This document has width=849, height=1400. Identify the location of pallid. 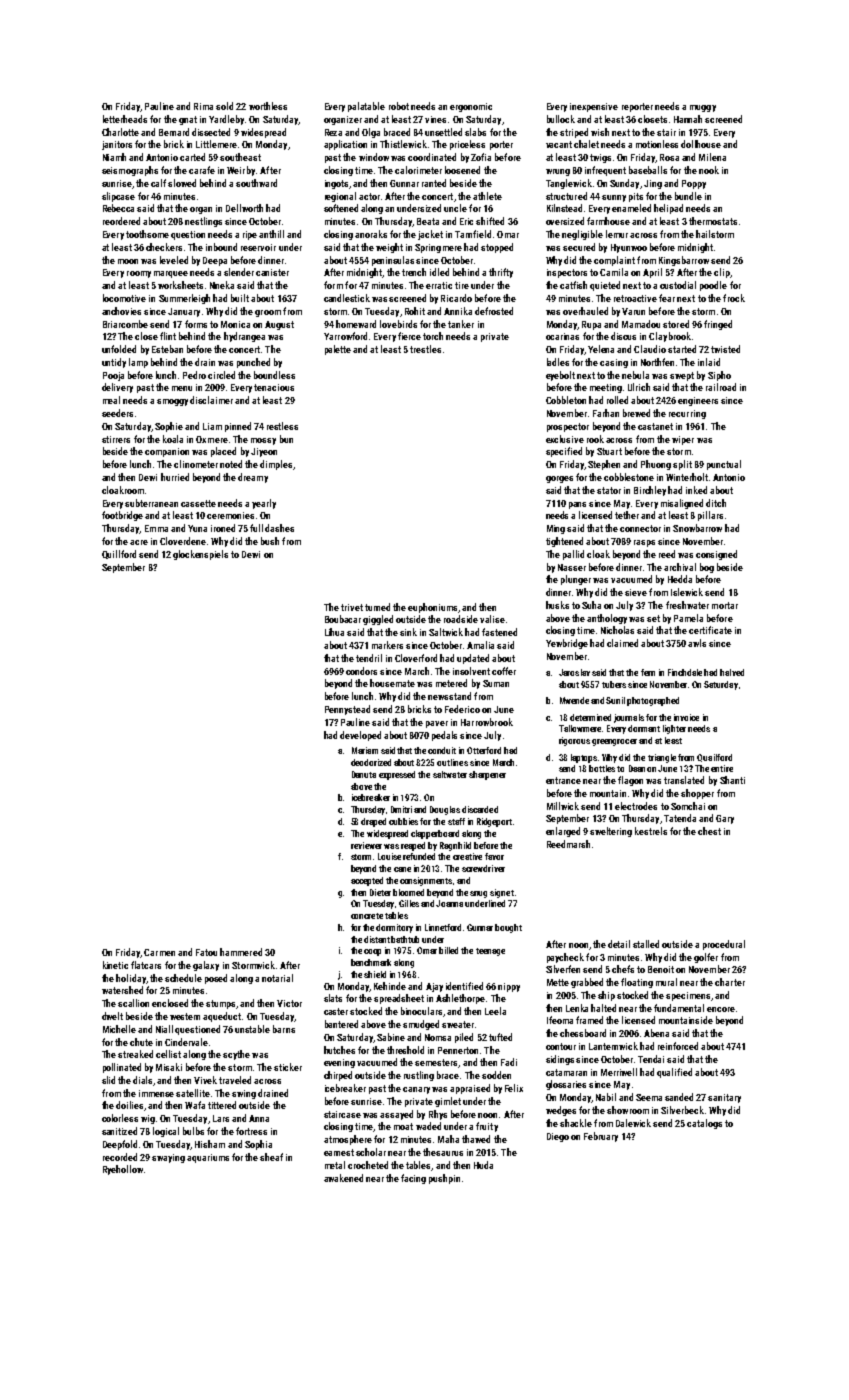
(573, 555).
